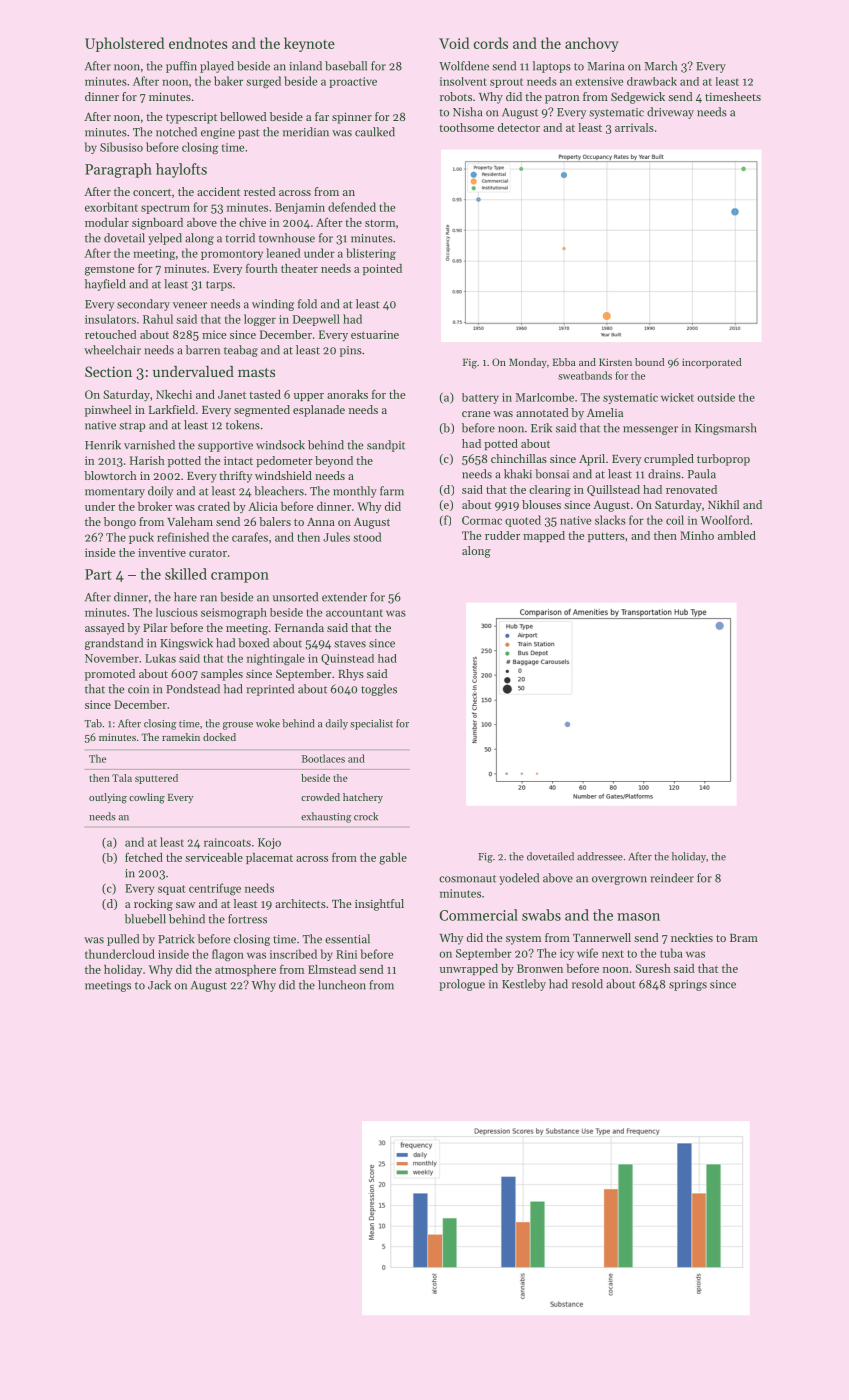 This document has width=849, height=1400. Describe the element at coordinates (293, 954) in the document. I see `inscribed` at that location.
